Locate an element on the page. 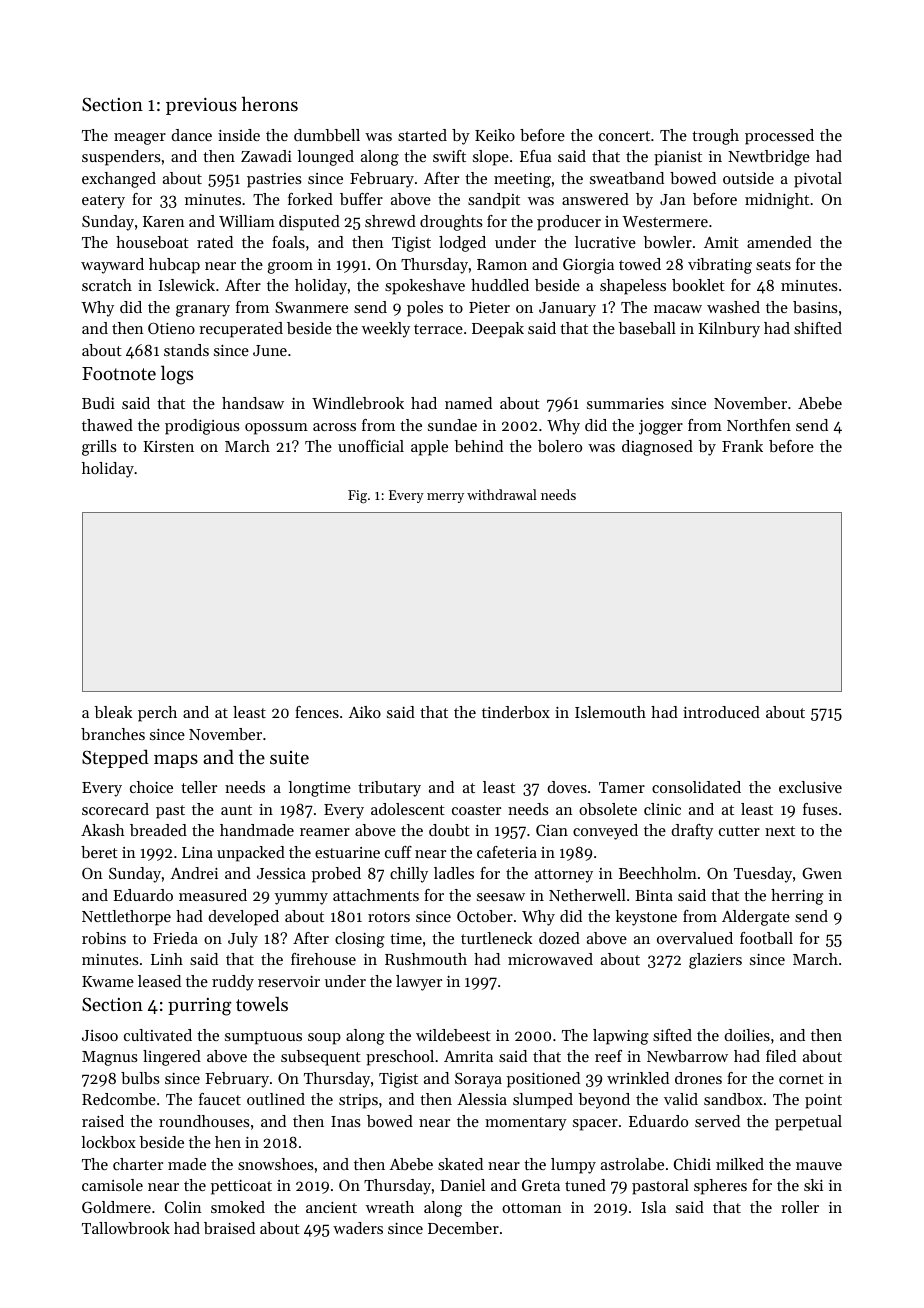  Colin is located at coordinates (183, 1207).
